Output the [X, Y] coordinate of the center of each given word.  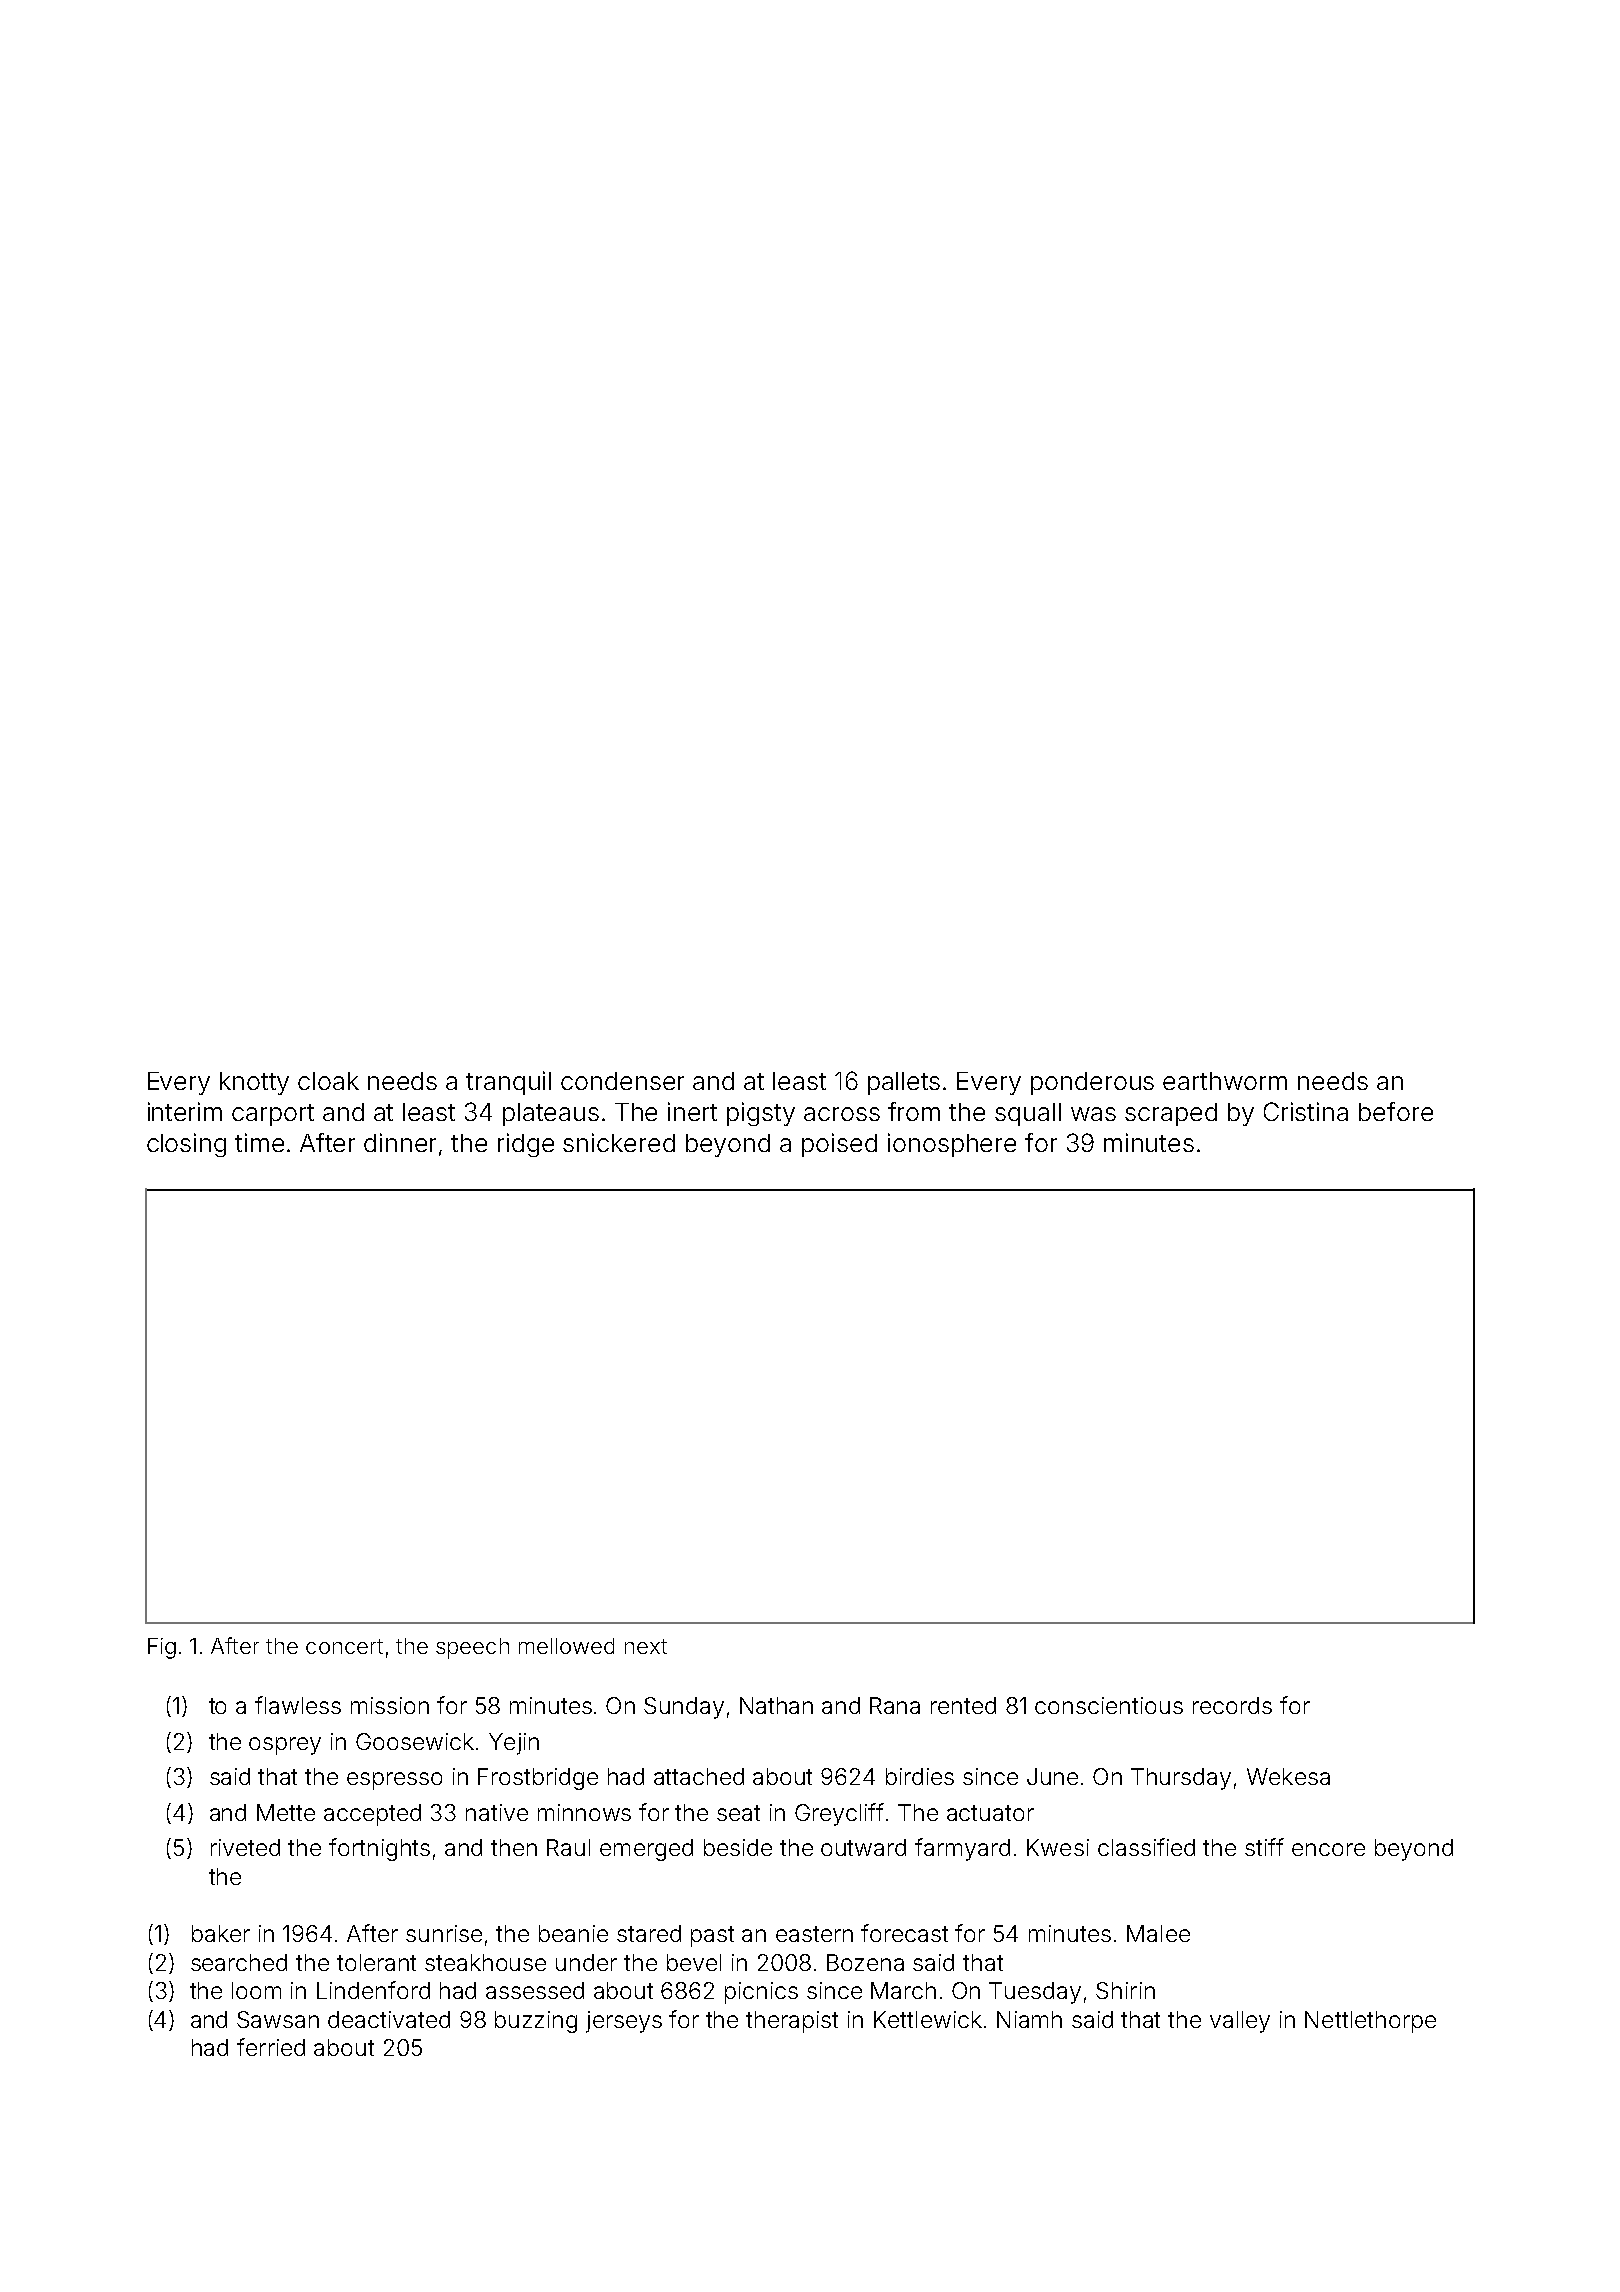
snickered [619, 1142]
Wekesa [1288, 1776]
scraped [1171, 1114]
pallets [904, 1083]
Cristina [1306, 1111]
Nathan [776, 1705]
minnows [584, 1812]
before [1396, 1111]
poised [839, 1145]
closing [186, 1145]
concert [344, 1646]
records [1232, 1705]
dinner [400, 1142]
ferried [271, 2047]
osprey [285, 1746]
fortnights [379, 1849]
